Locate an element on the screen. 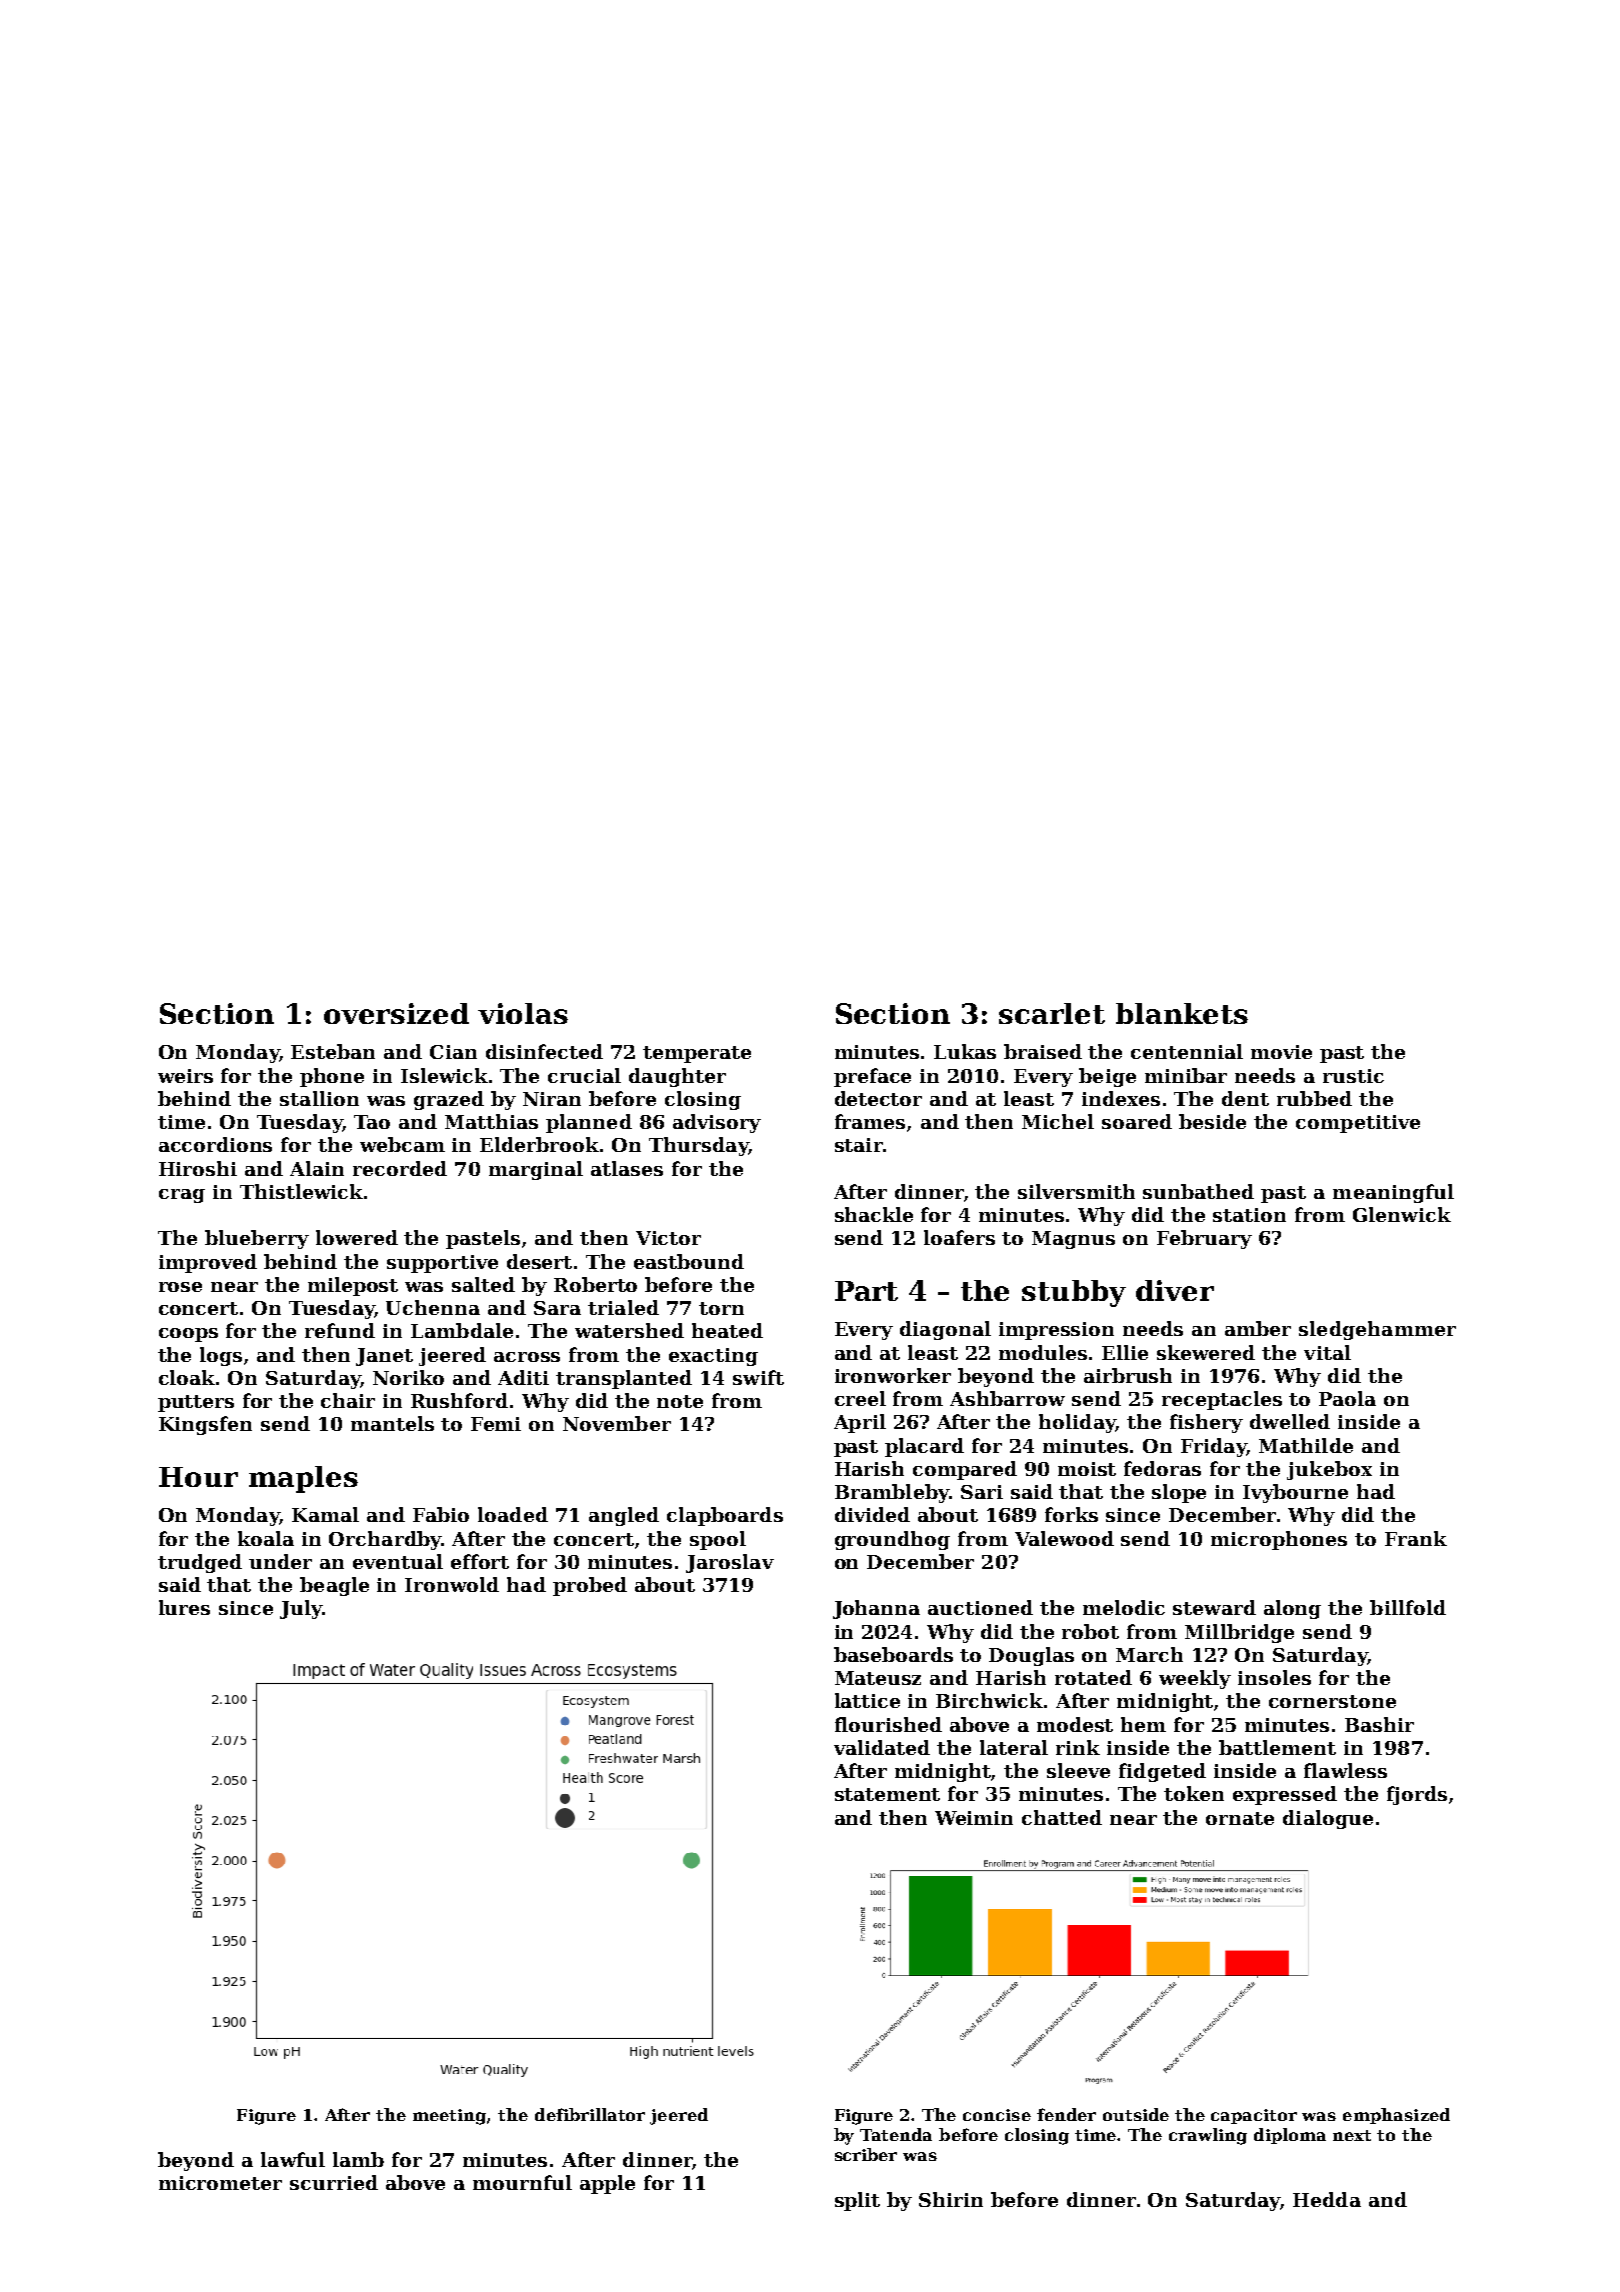 The height and width of the screenshot is (2292, 1620). split is located at coordinates (857, 2201).
